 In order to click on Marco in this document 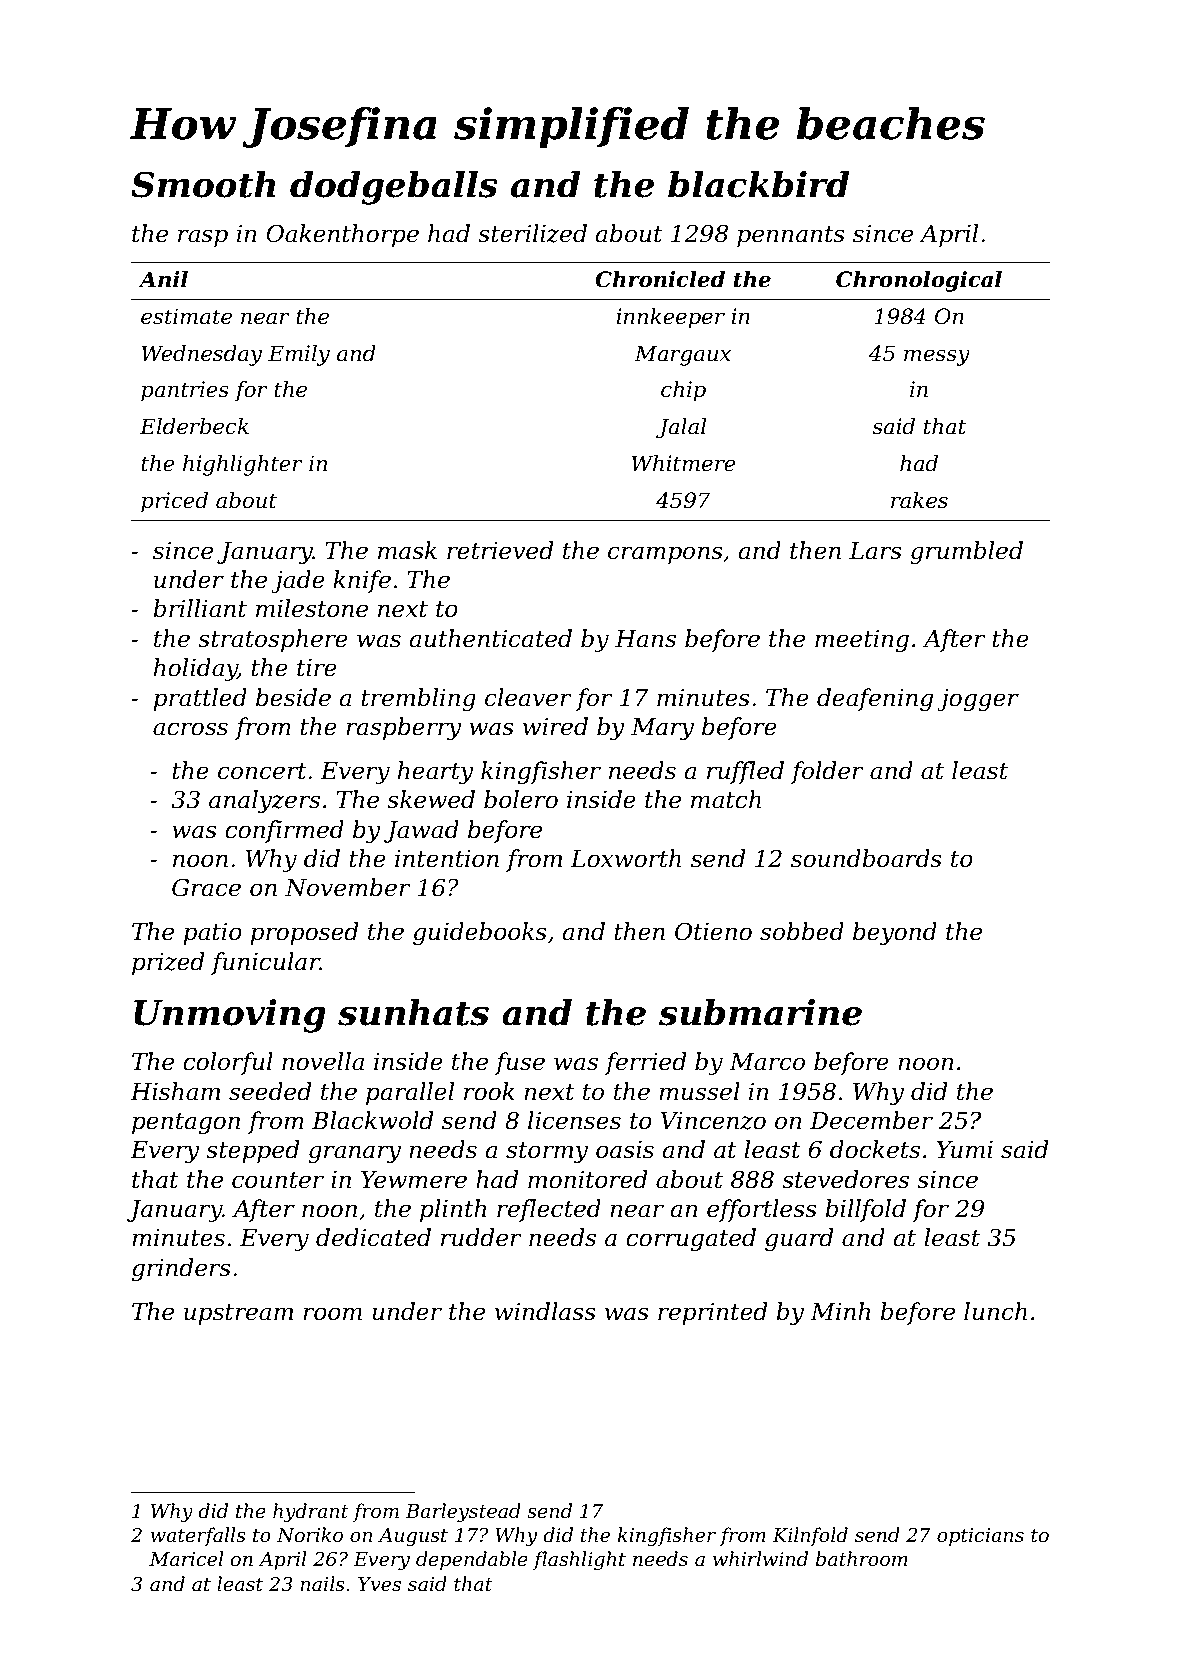, I will do `click(767, 1062)`.
